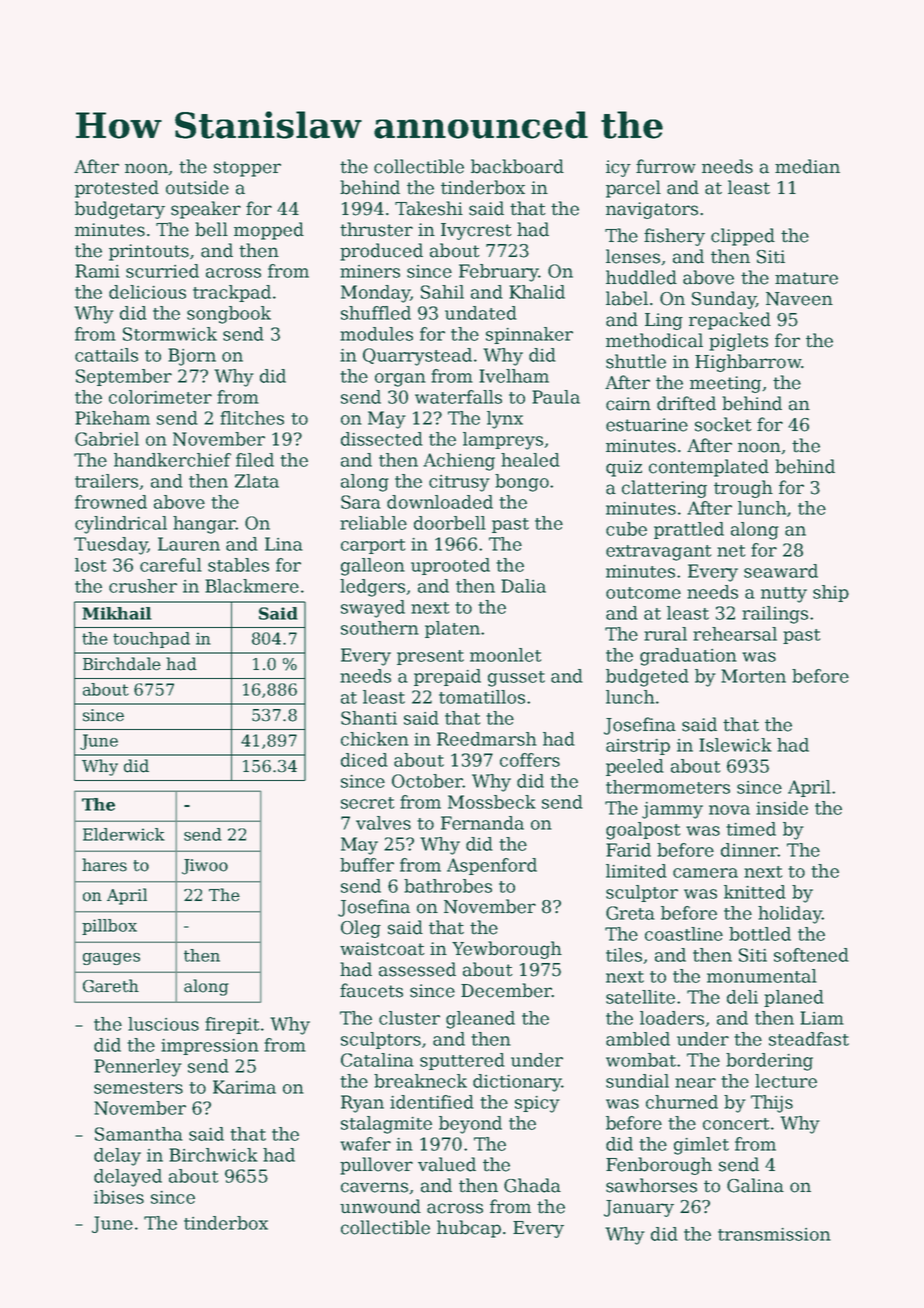 This document has height=1308, width=924. Describe the element at coordinates (735, 745) in the document. I see `Islewick` at that location.
